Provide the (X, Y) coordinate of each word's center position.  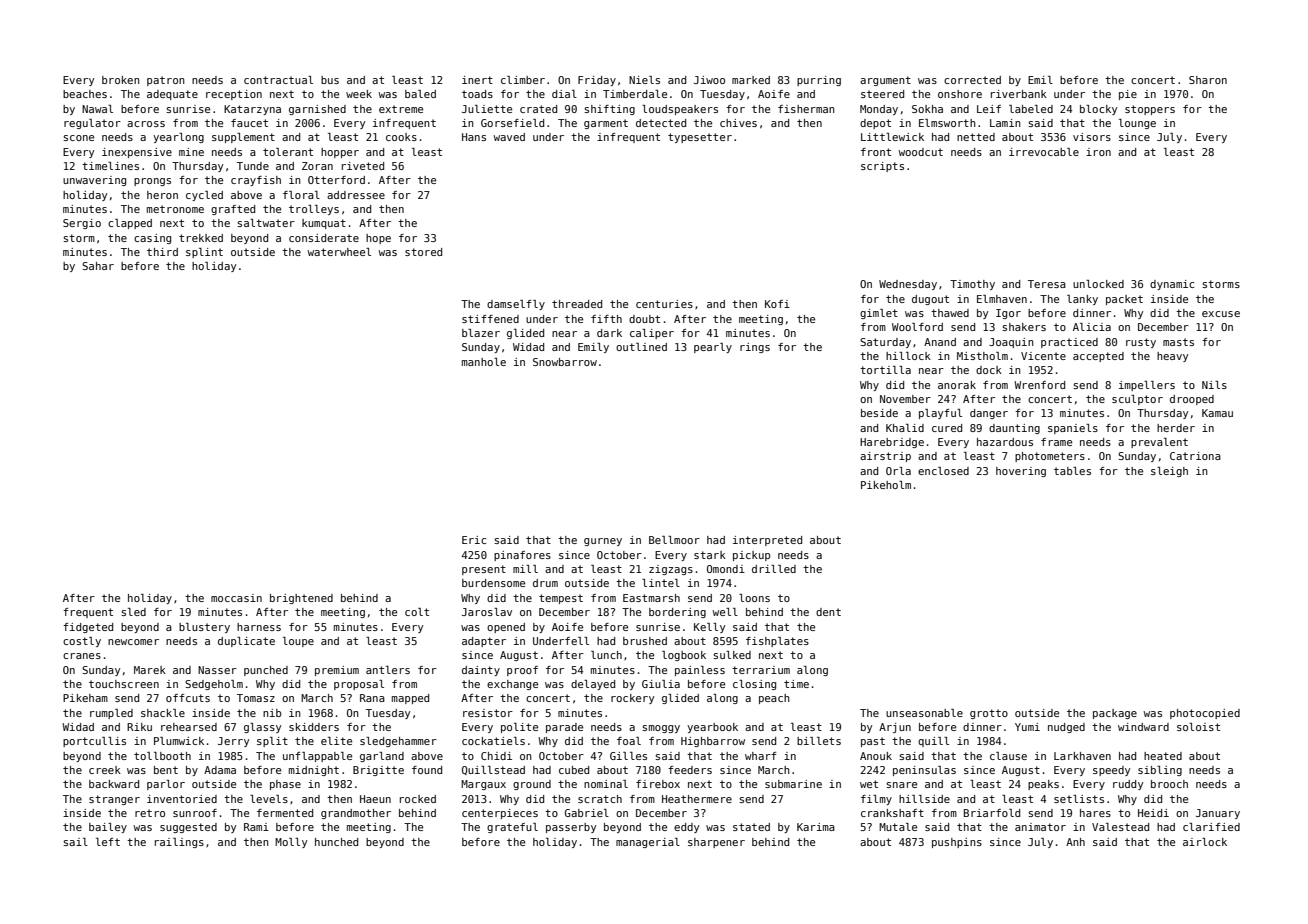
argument (885, 81)
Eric (474, 540)
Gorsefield (512, 123)
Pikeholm (886, 485)
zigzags (671, 570)
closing (754, 685)
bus (330, 80)
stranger (114, 800)
